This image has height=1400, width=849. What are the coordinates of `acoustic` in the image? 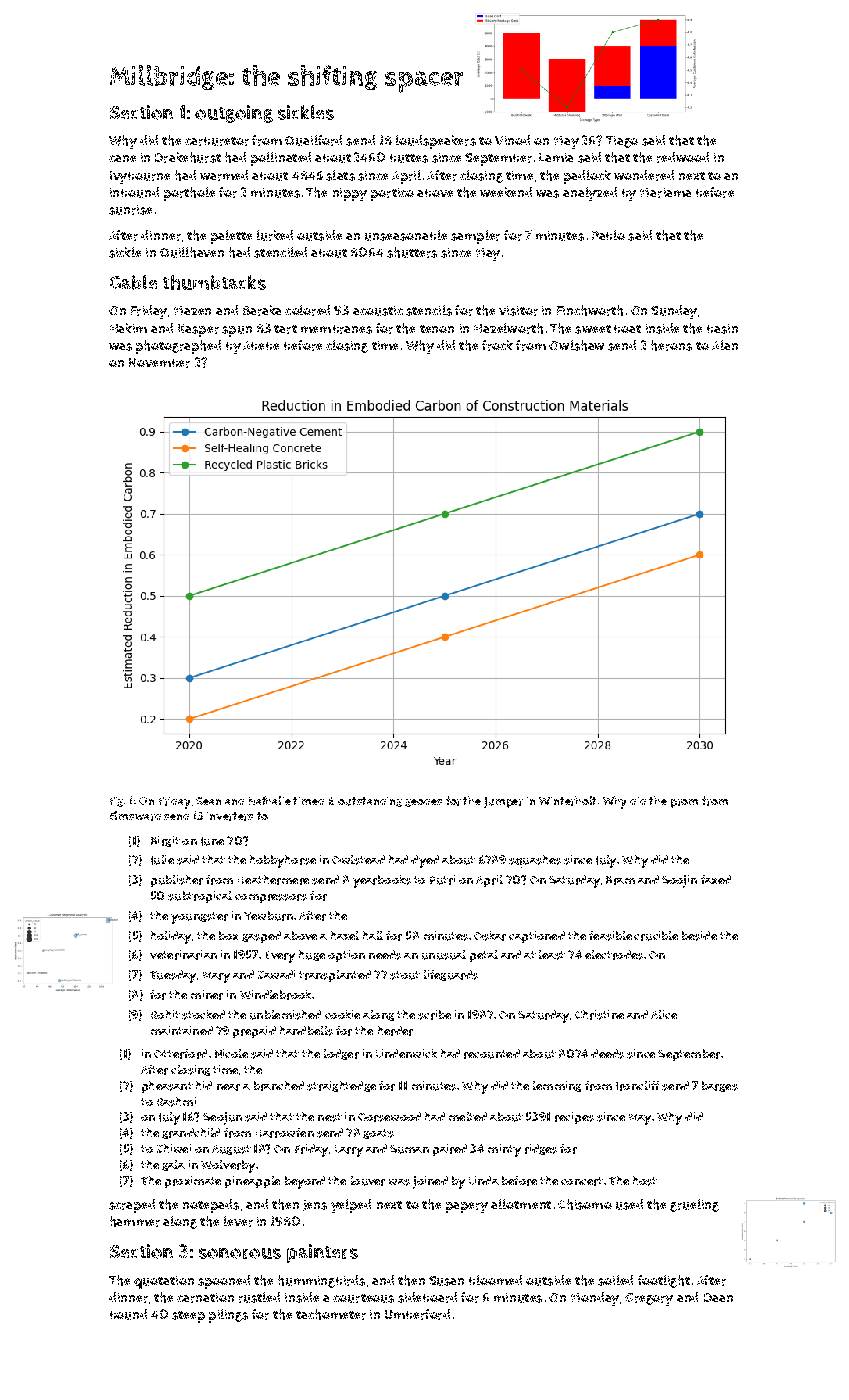 It's located at (378, 311).
